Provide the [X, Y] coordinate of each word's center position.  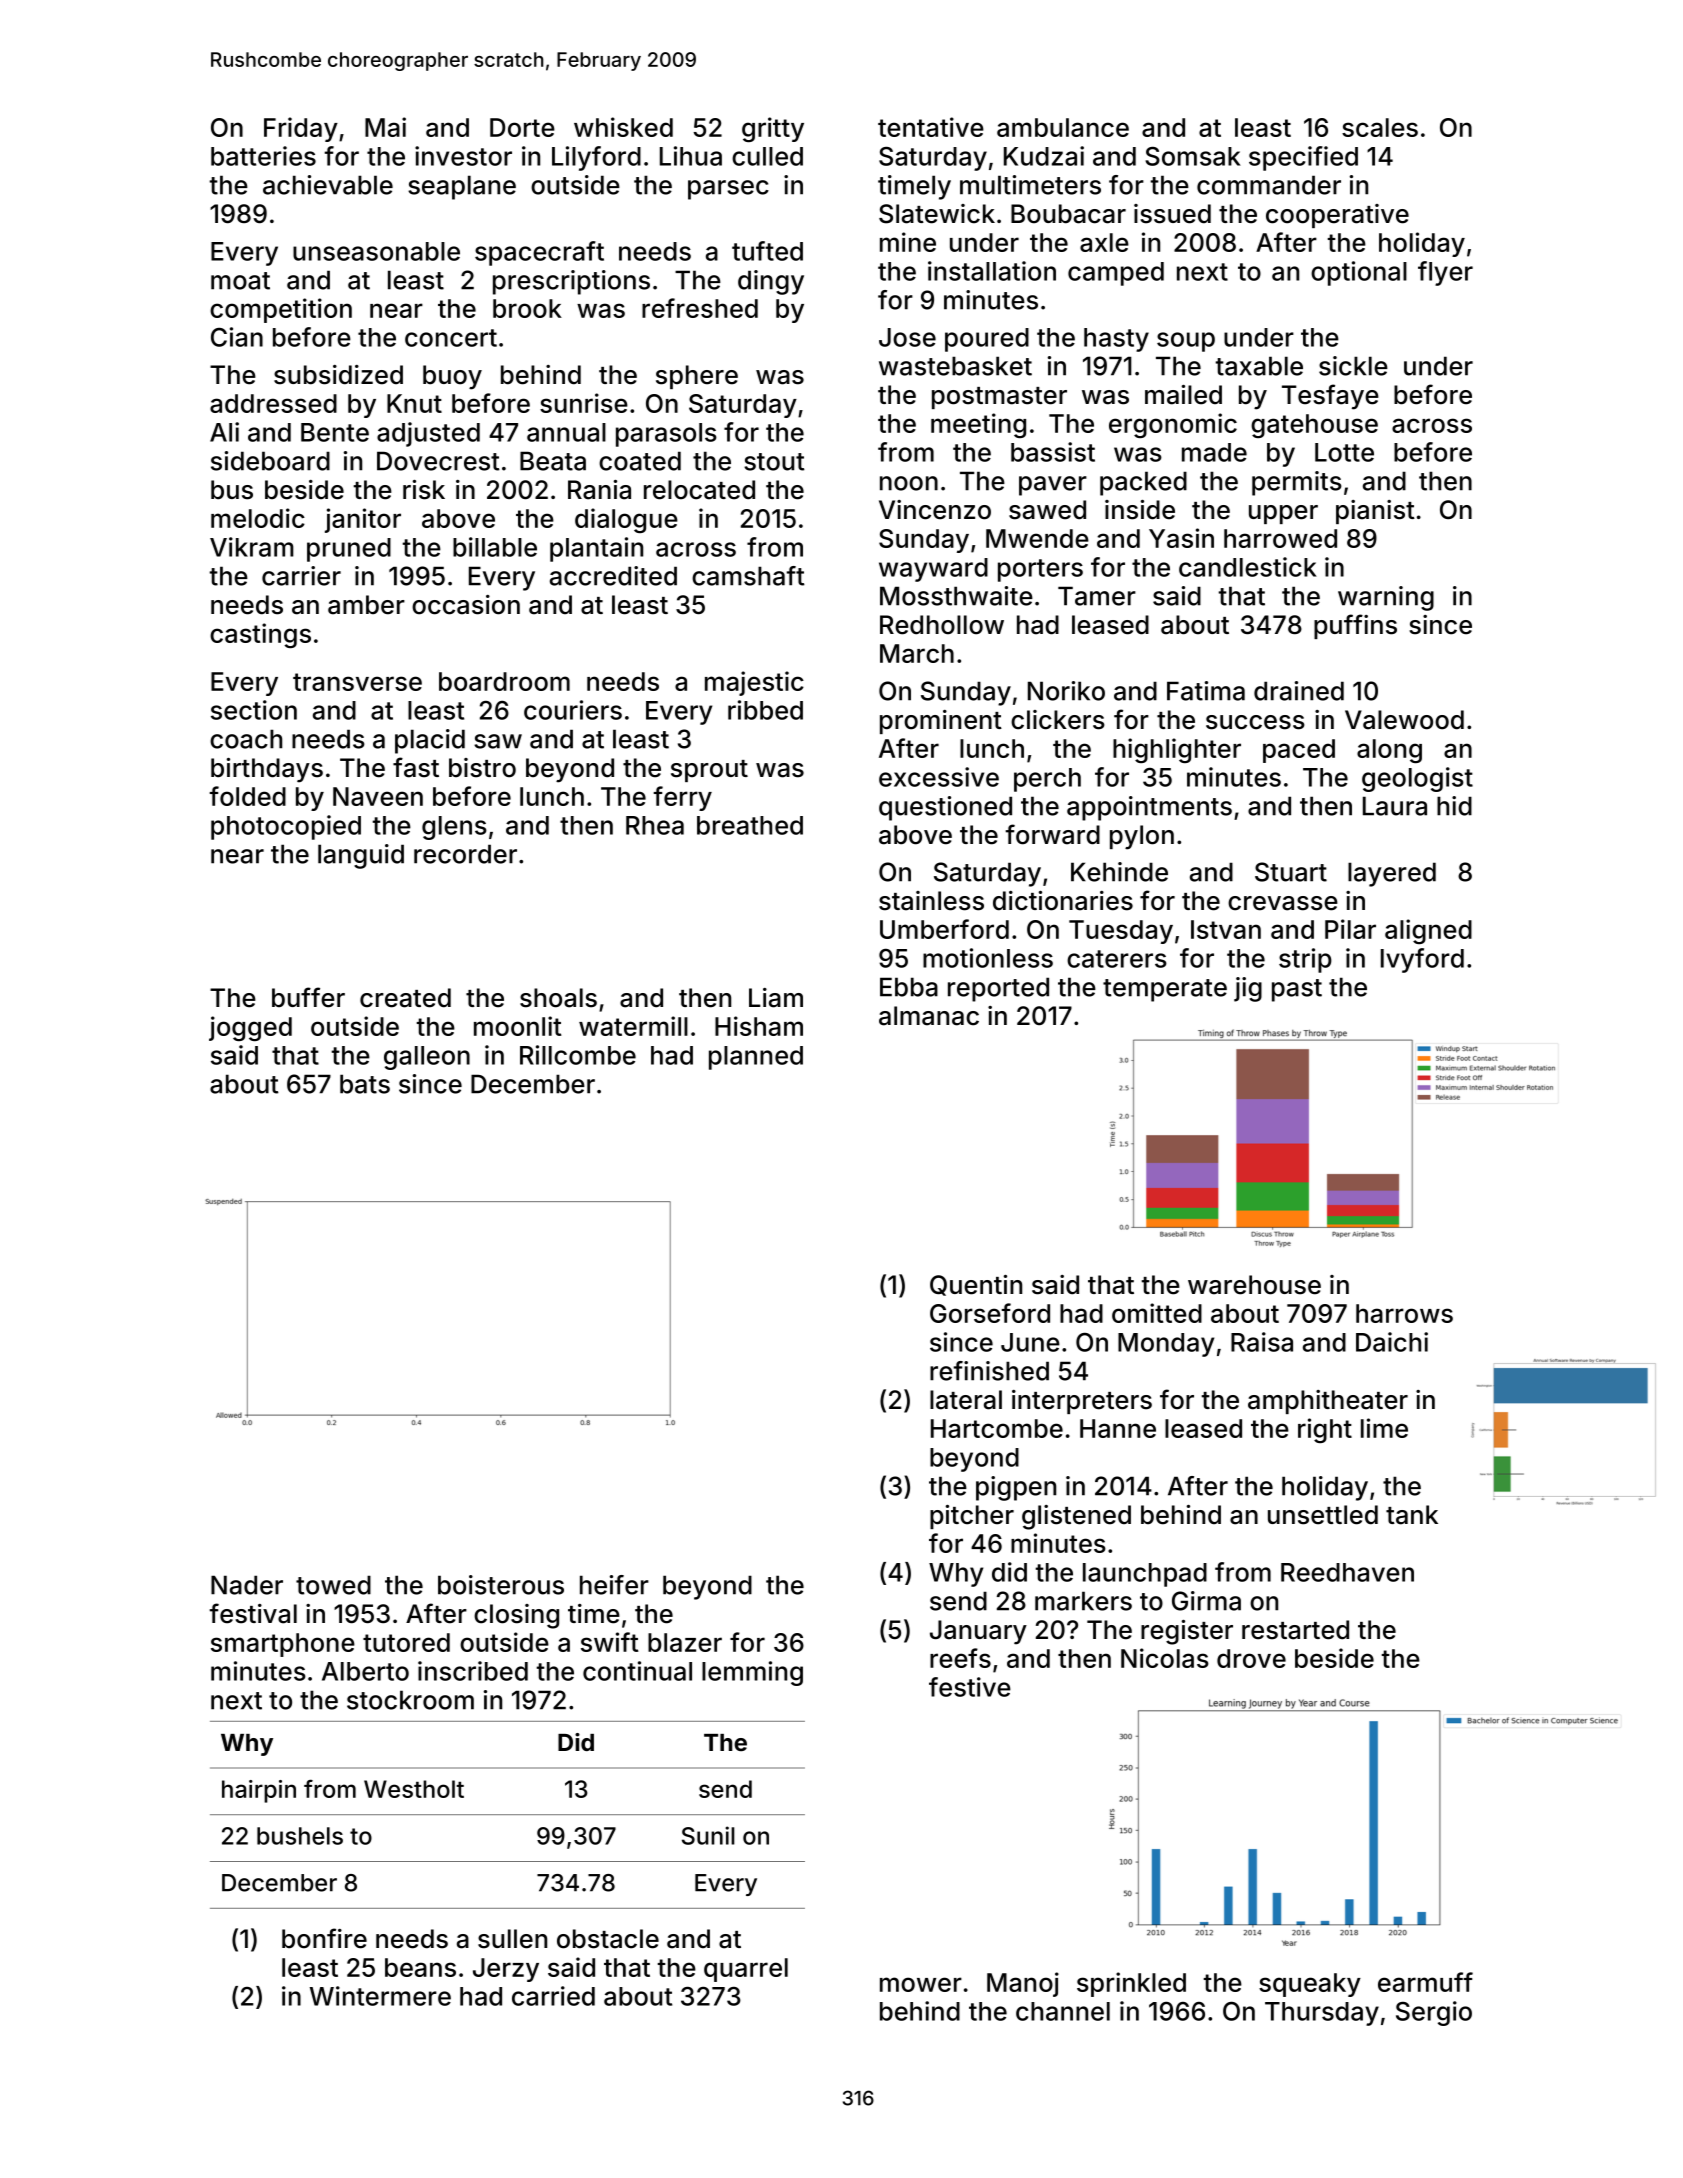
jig [1248, 989]
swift [609, 1642]
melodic [258, 518]
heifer [614, 1585]
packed [1143, 483]
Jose [907, 337]
